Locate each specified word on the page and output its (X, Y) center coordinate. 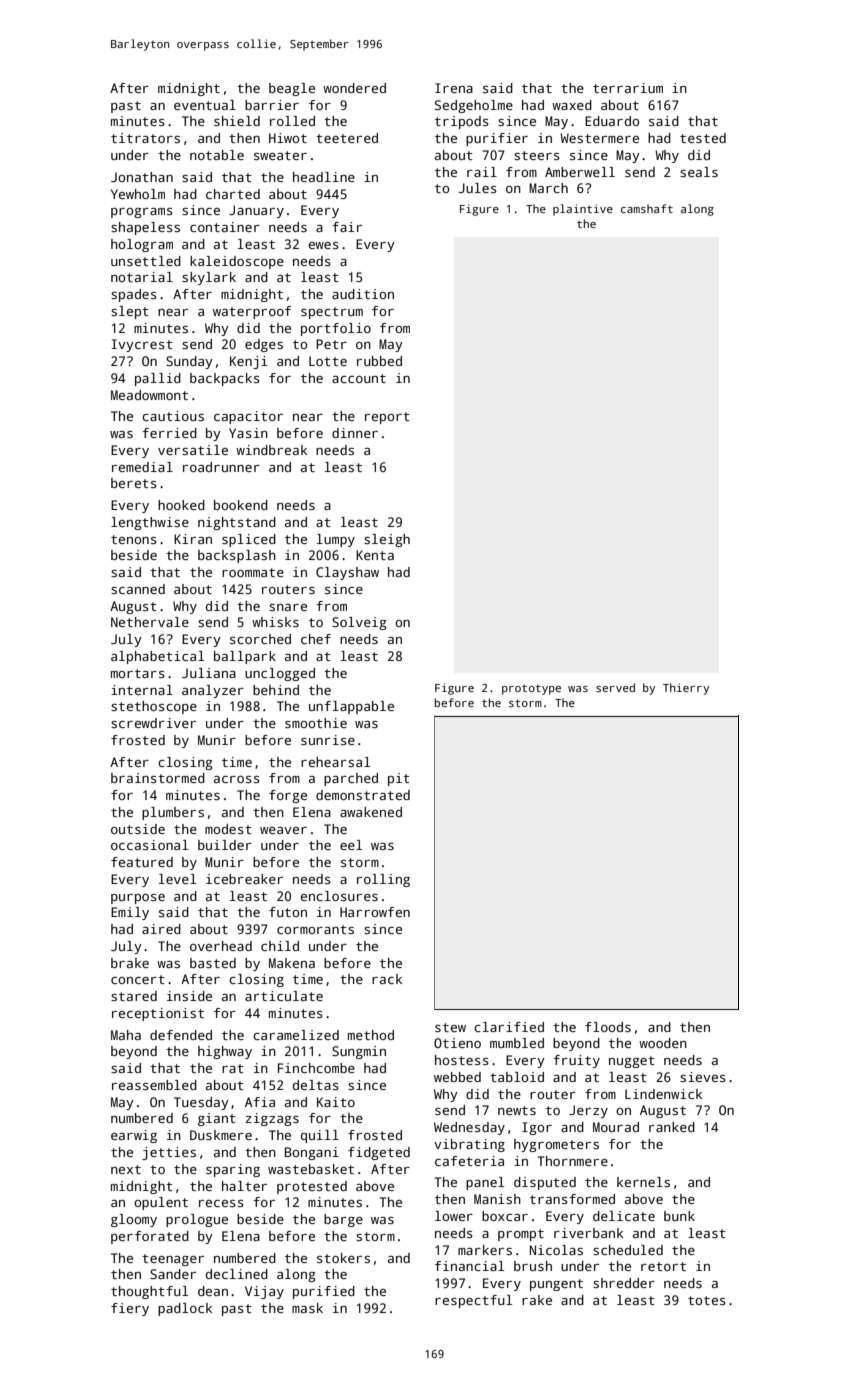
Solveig (359, 623)
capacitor (248, 417)
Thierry (686, 689)
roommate (253, 572)
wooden (663, 1043)
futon (288, 912)
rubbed (379, 361)
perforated (150, 1237)
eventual (205, 105)
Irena (454, 88)
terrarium (628, 88)
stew (450, 1027)
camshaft (647, 208)
